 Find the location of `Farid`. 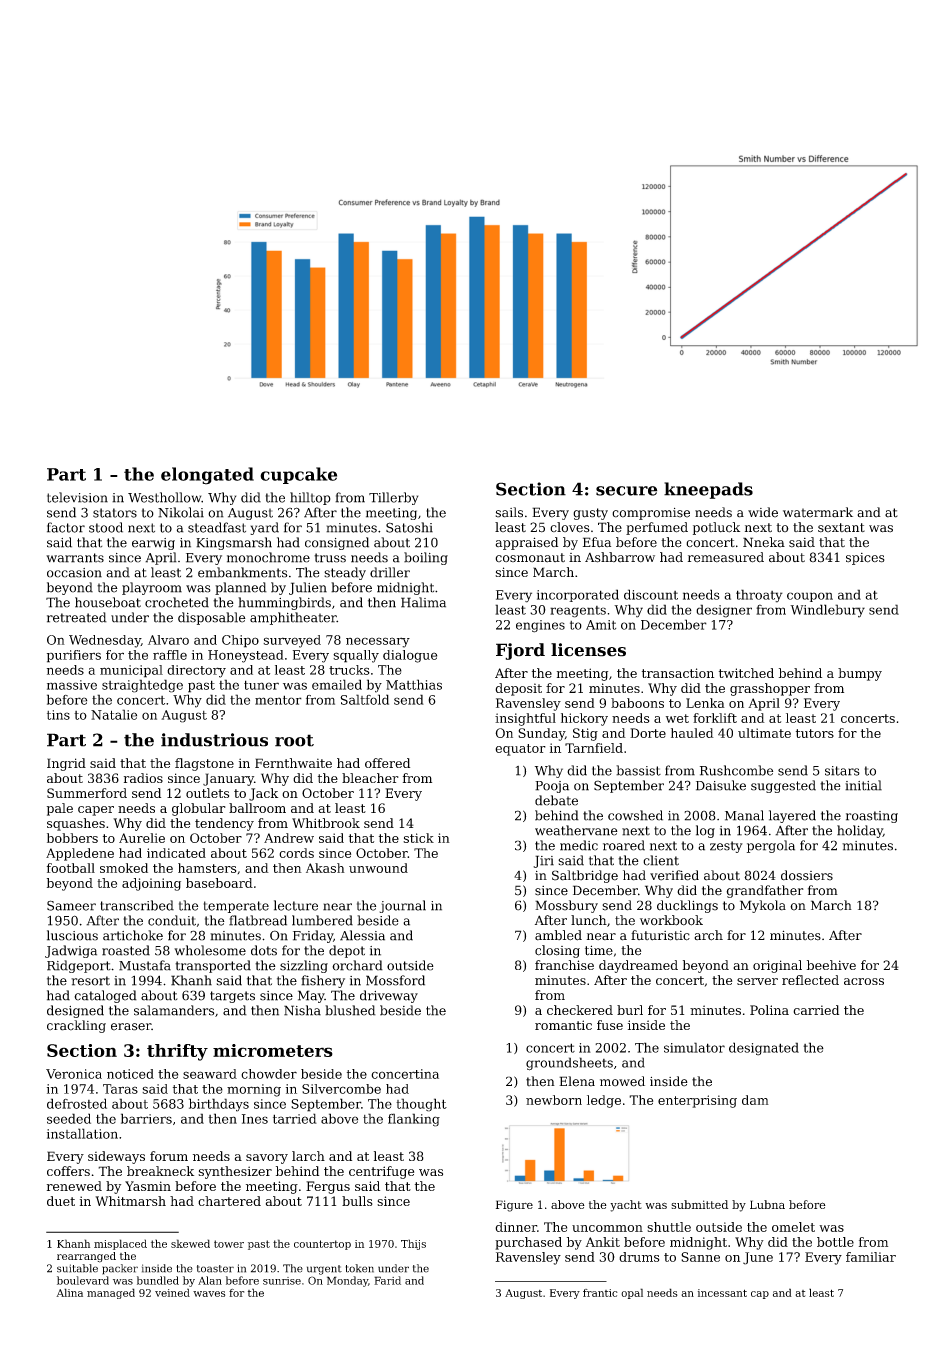

Farid is located at coordinates (387, 1280).
